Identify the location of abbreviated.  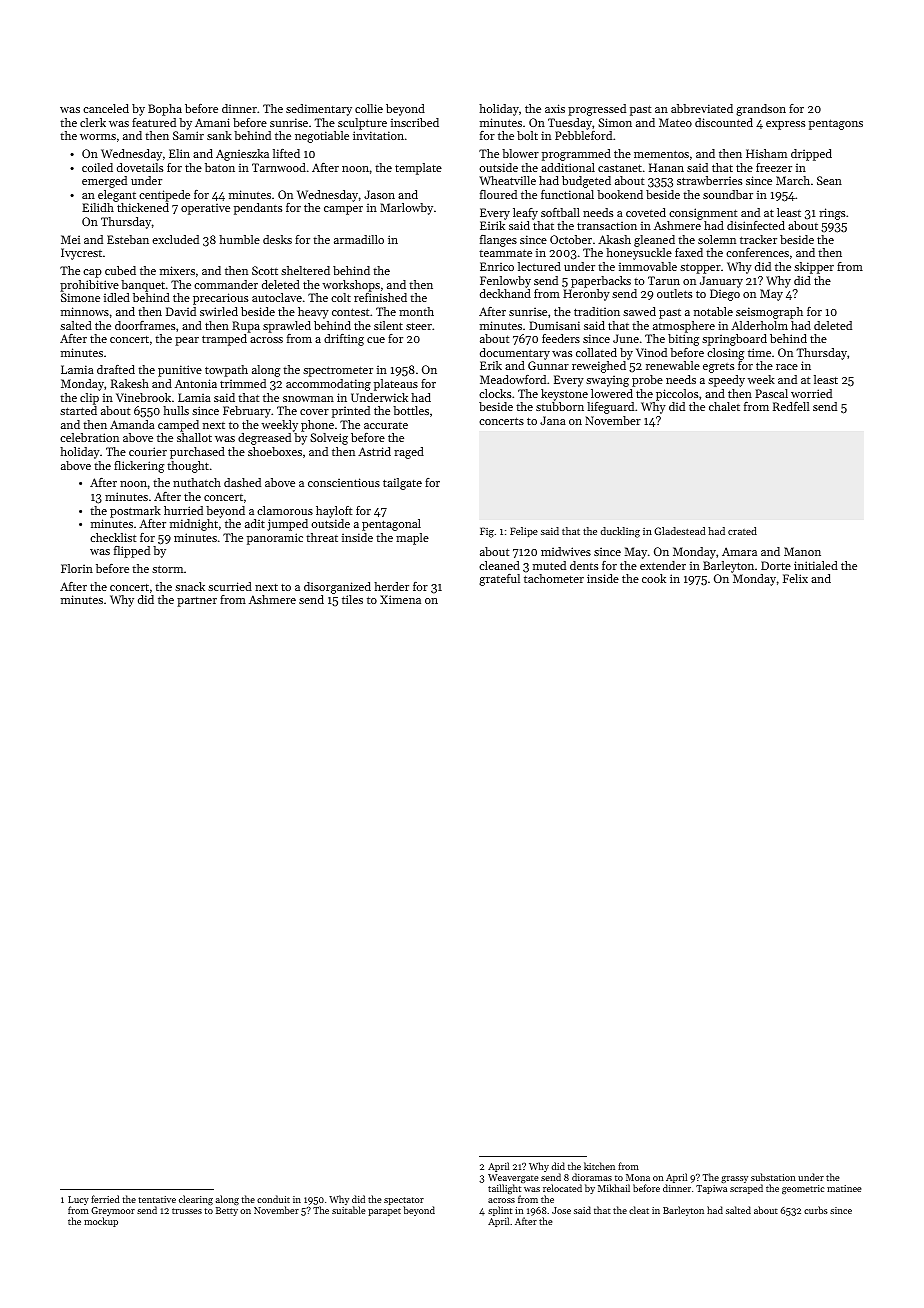
(702, 108).
